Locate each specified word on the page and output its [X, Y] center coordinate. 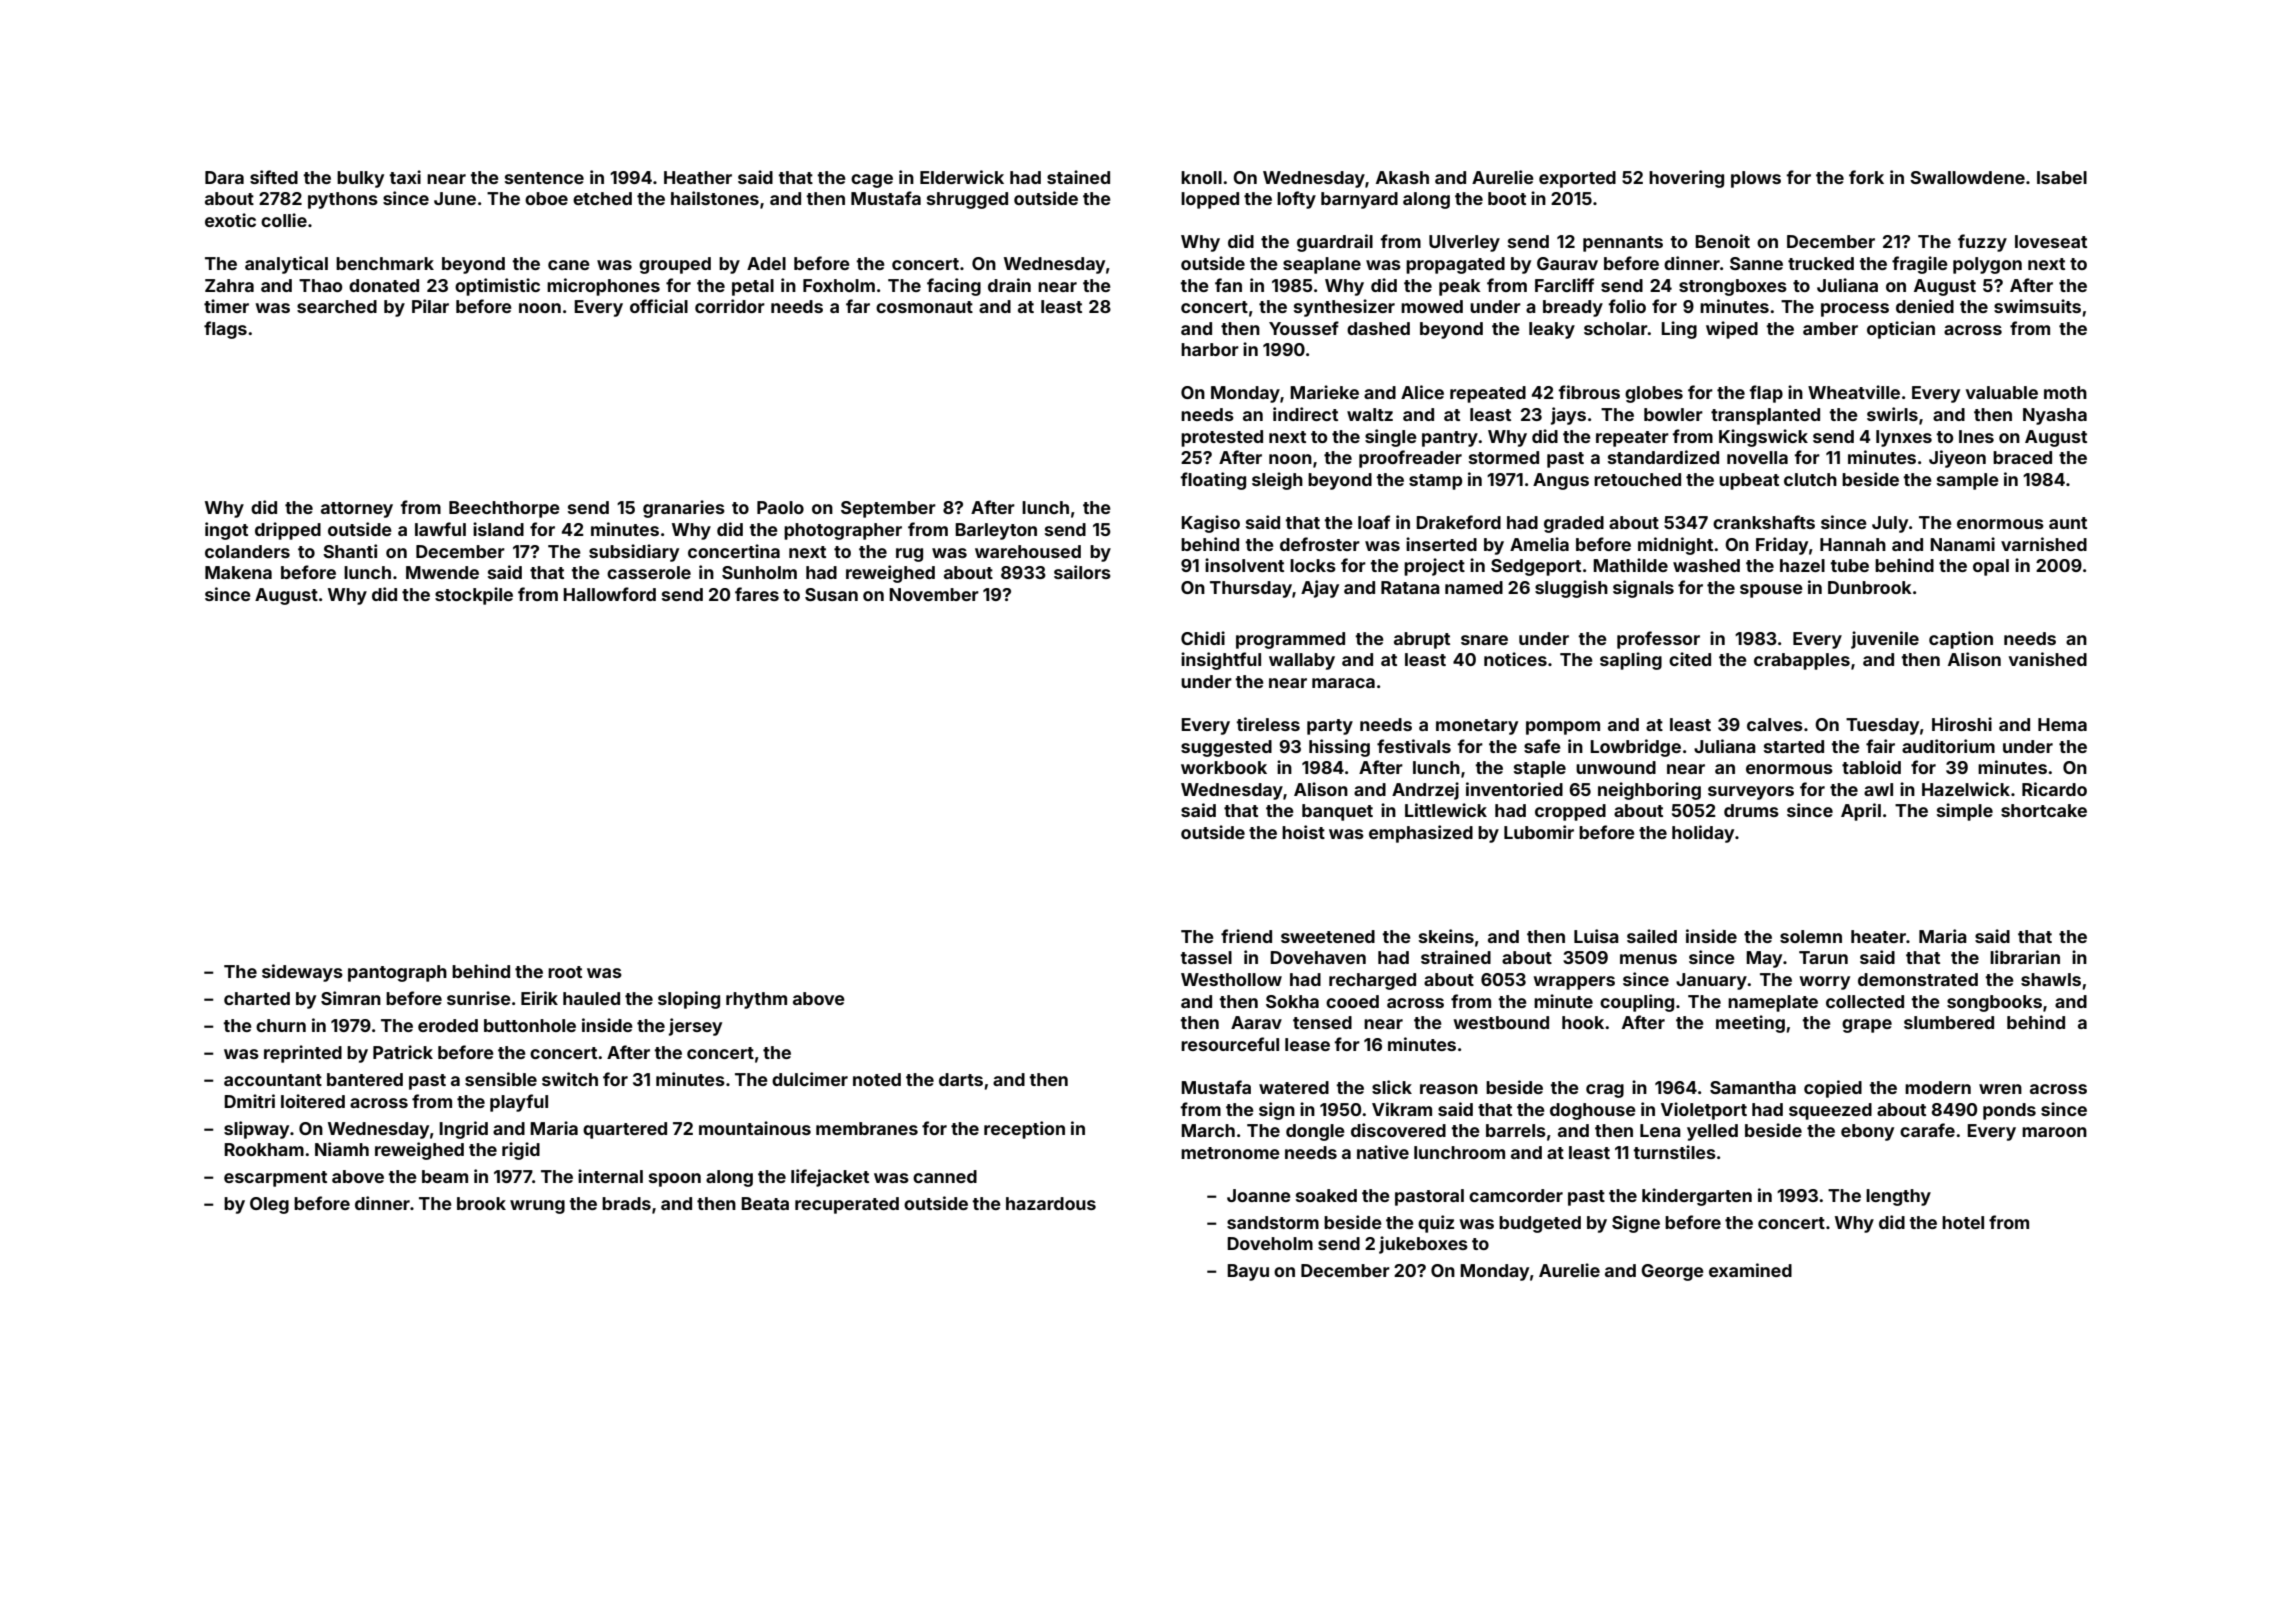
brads [626, 1203]
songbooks [1994, 1003]
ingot [226, 531]
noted [877, 1079]
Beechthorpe [504, 509]
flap [1766, 394]
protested [1222, 438]
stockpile [474, 596]
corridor [730, 306]
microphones [603, 287]
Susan [831, 594]
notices [1515, 659]
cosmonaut [924, 307]
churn [281, 1025]
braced [2022, 457]
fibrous [1589, 392]
